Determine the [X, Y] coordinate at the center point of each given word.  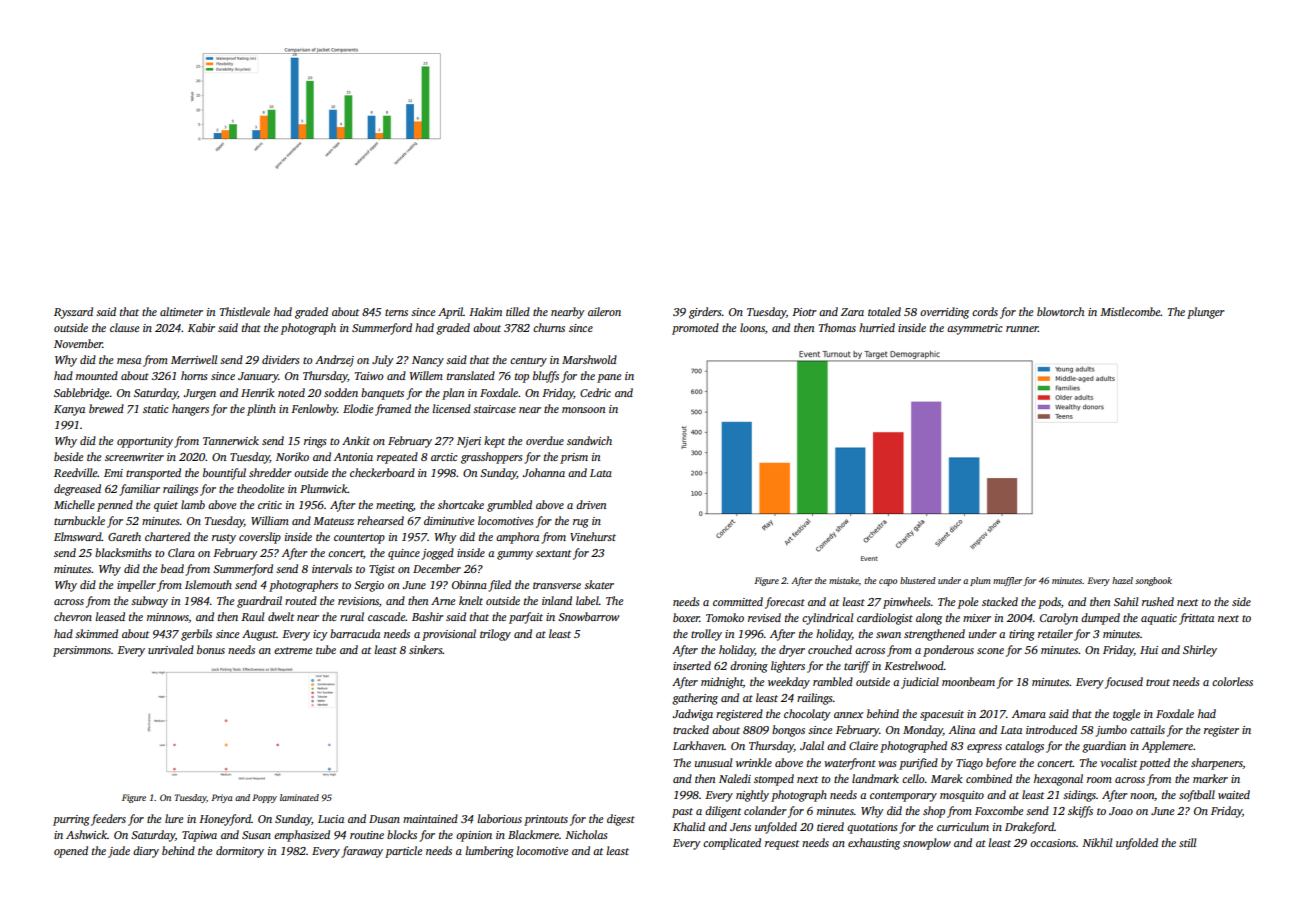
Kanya [69, 410]
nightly [752, 796]
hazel [1122, 580]
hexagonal [1058, 780]
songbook [1153, 581]
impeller [136, 586]
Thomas [837, 327]
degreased [77, 490]
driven [591, 504]
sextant [553, 553]
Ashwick [86, 834]
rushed [1158, 601]
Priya [222, 798]
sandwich [589, 440]
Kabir [201, 327]
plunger [1206, 313]
